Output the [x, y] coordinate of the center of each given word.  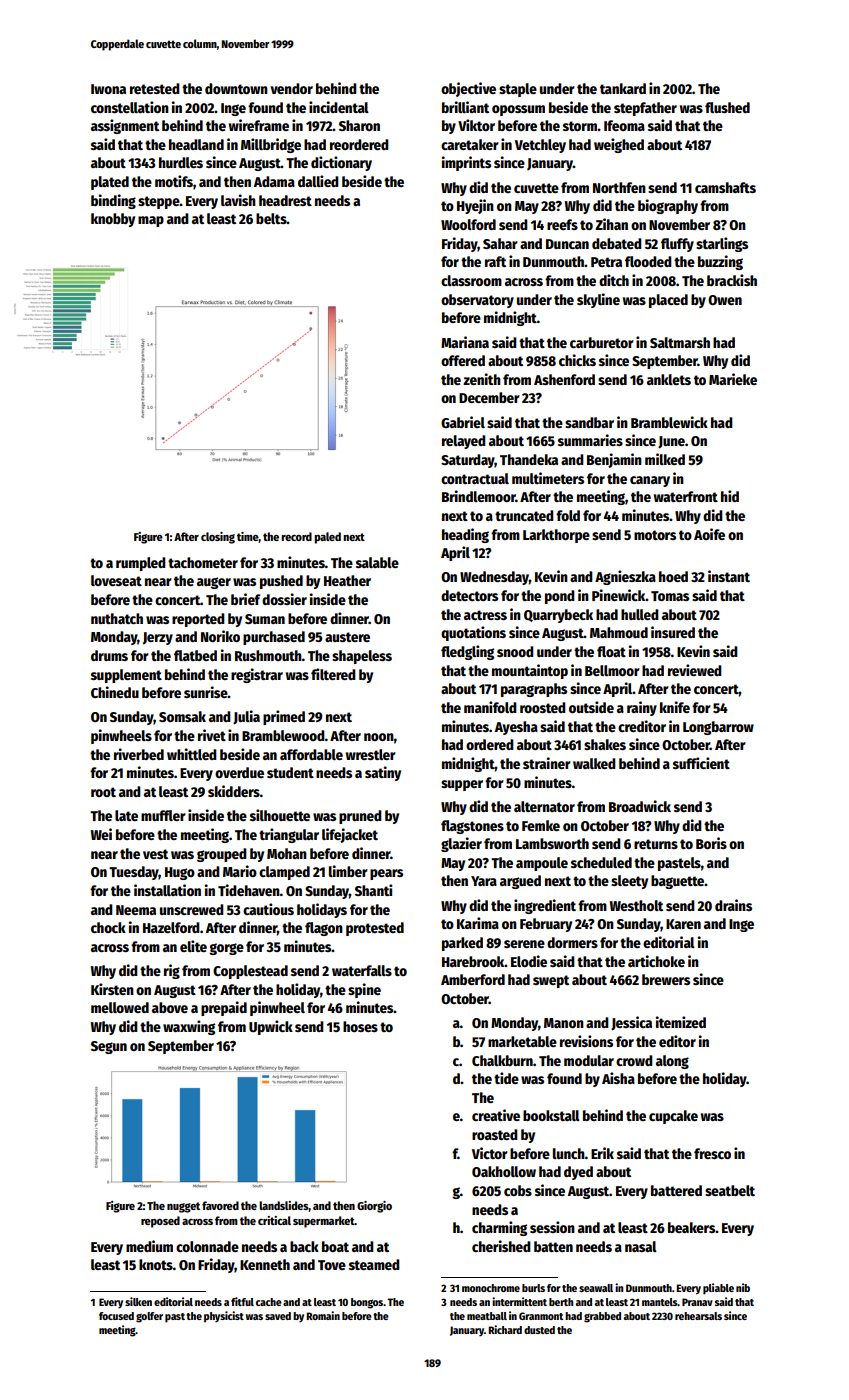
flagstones [472, 827]
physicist [224, 1317]
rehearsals [698, 1316]
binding [113, 201]
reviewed [695, 670]
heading [465, 535]
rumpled [141, 564]
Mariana [465, 342]
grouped [222, 855]
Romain [323, 1315]
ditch [614, 280]
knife [675, 707]
